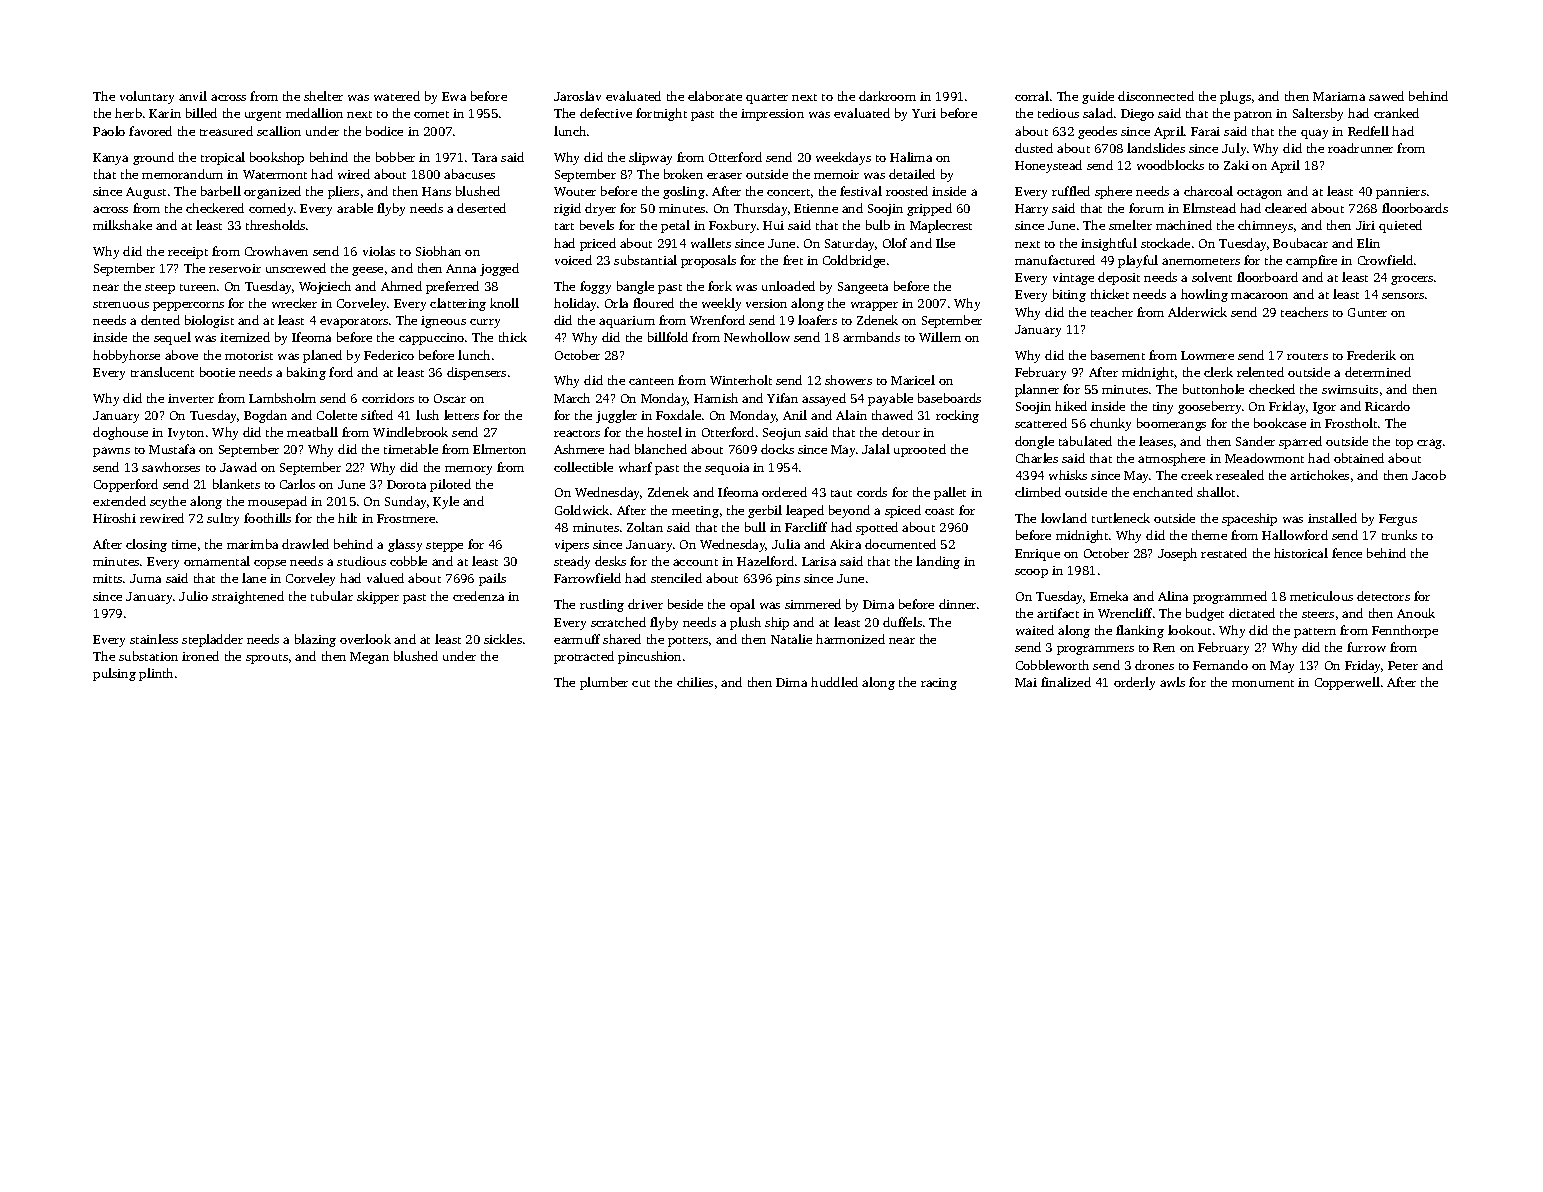  Describe the element at coordinates (1403, 296) in the image. I see `sensors` at that location.
